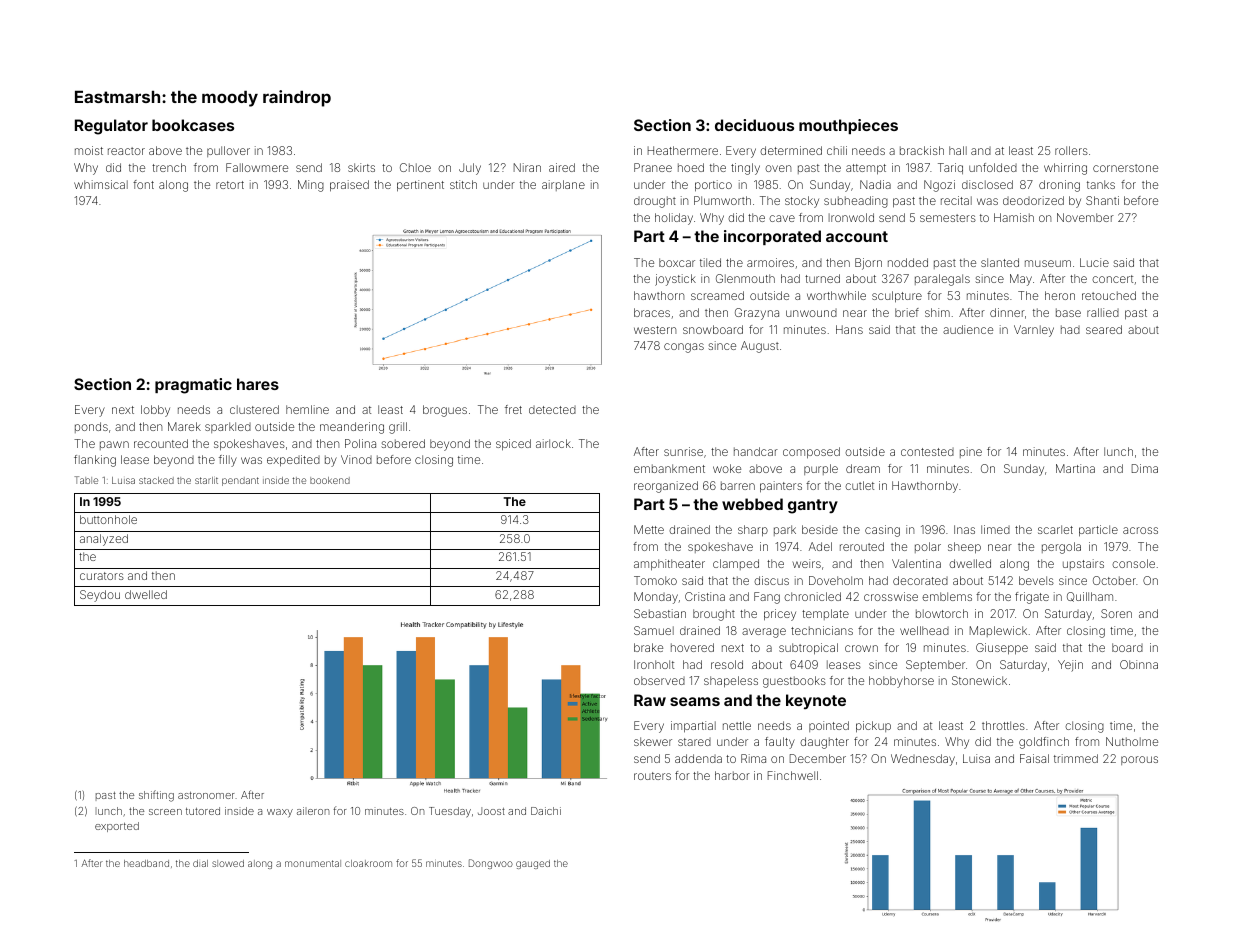  I want to click on porous, so click(1139, 760).
